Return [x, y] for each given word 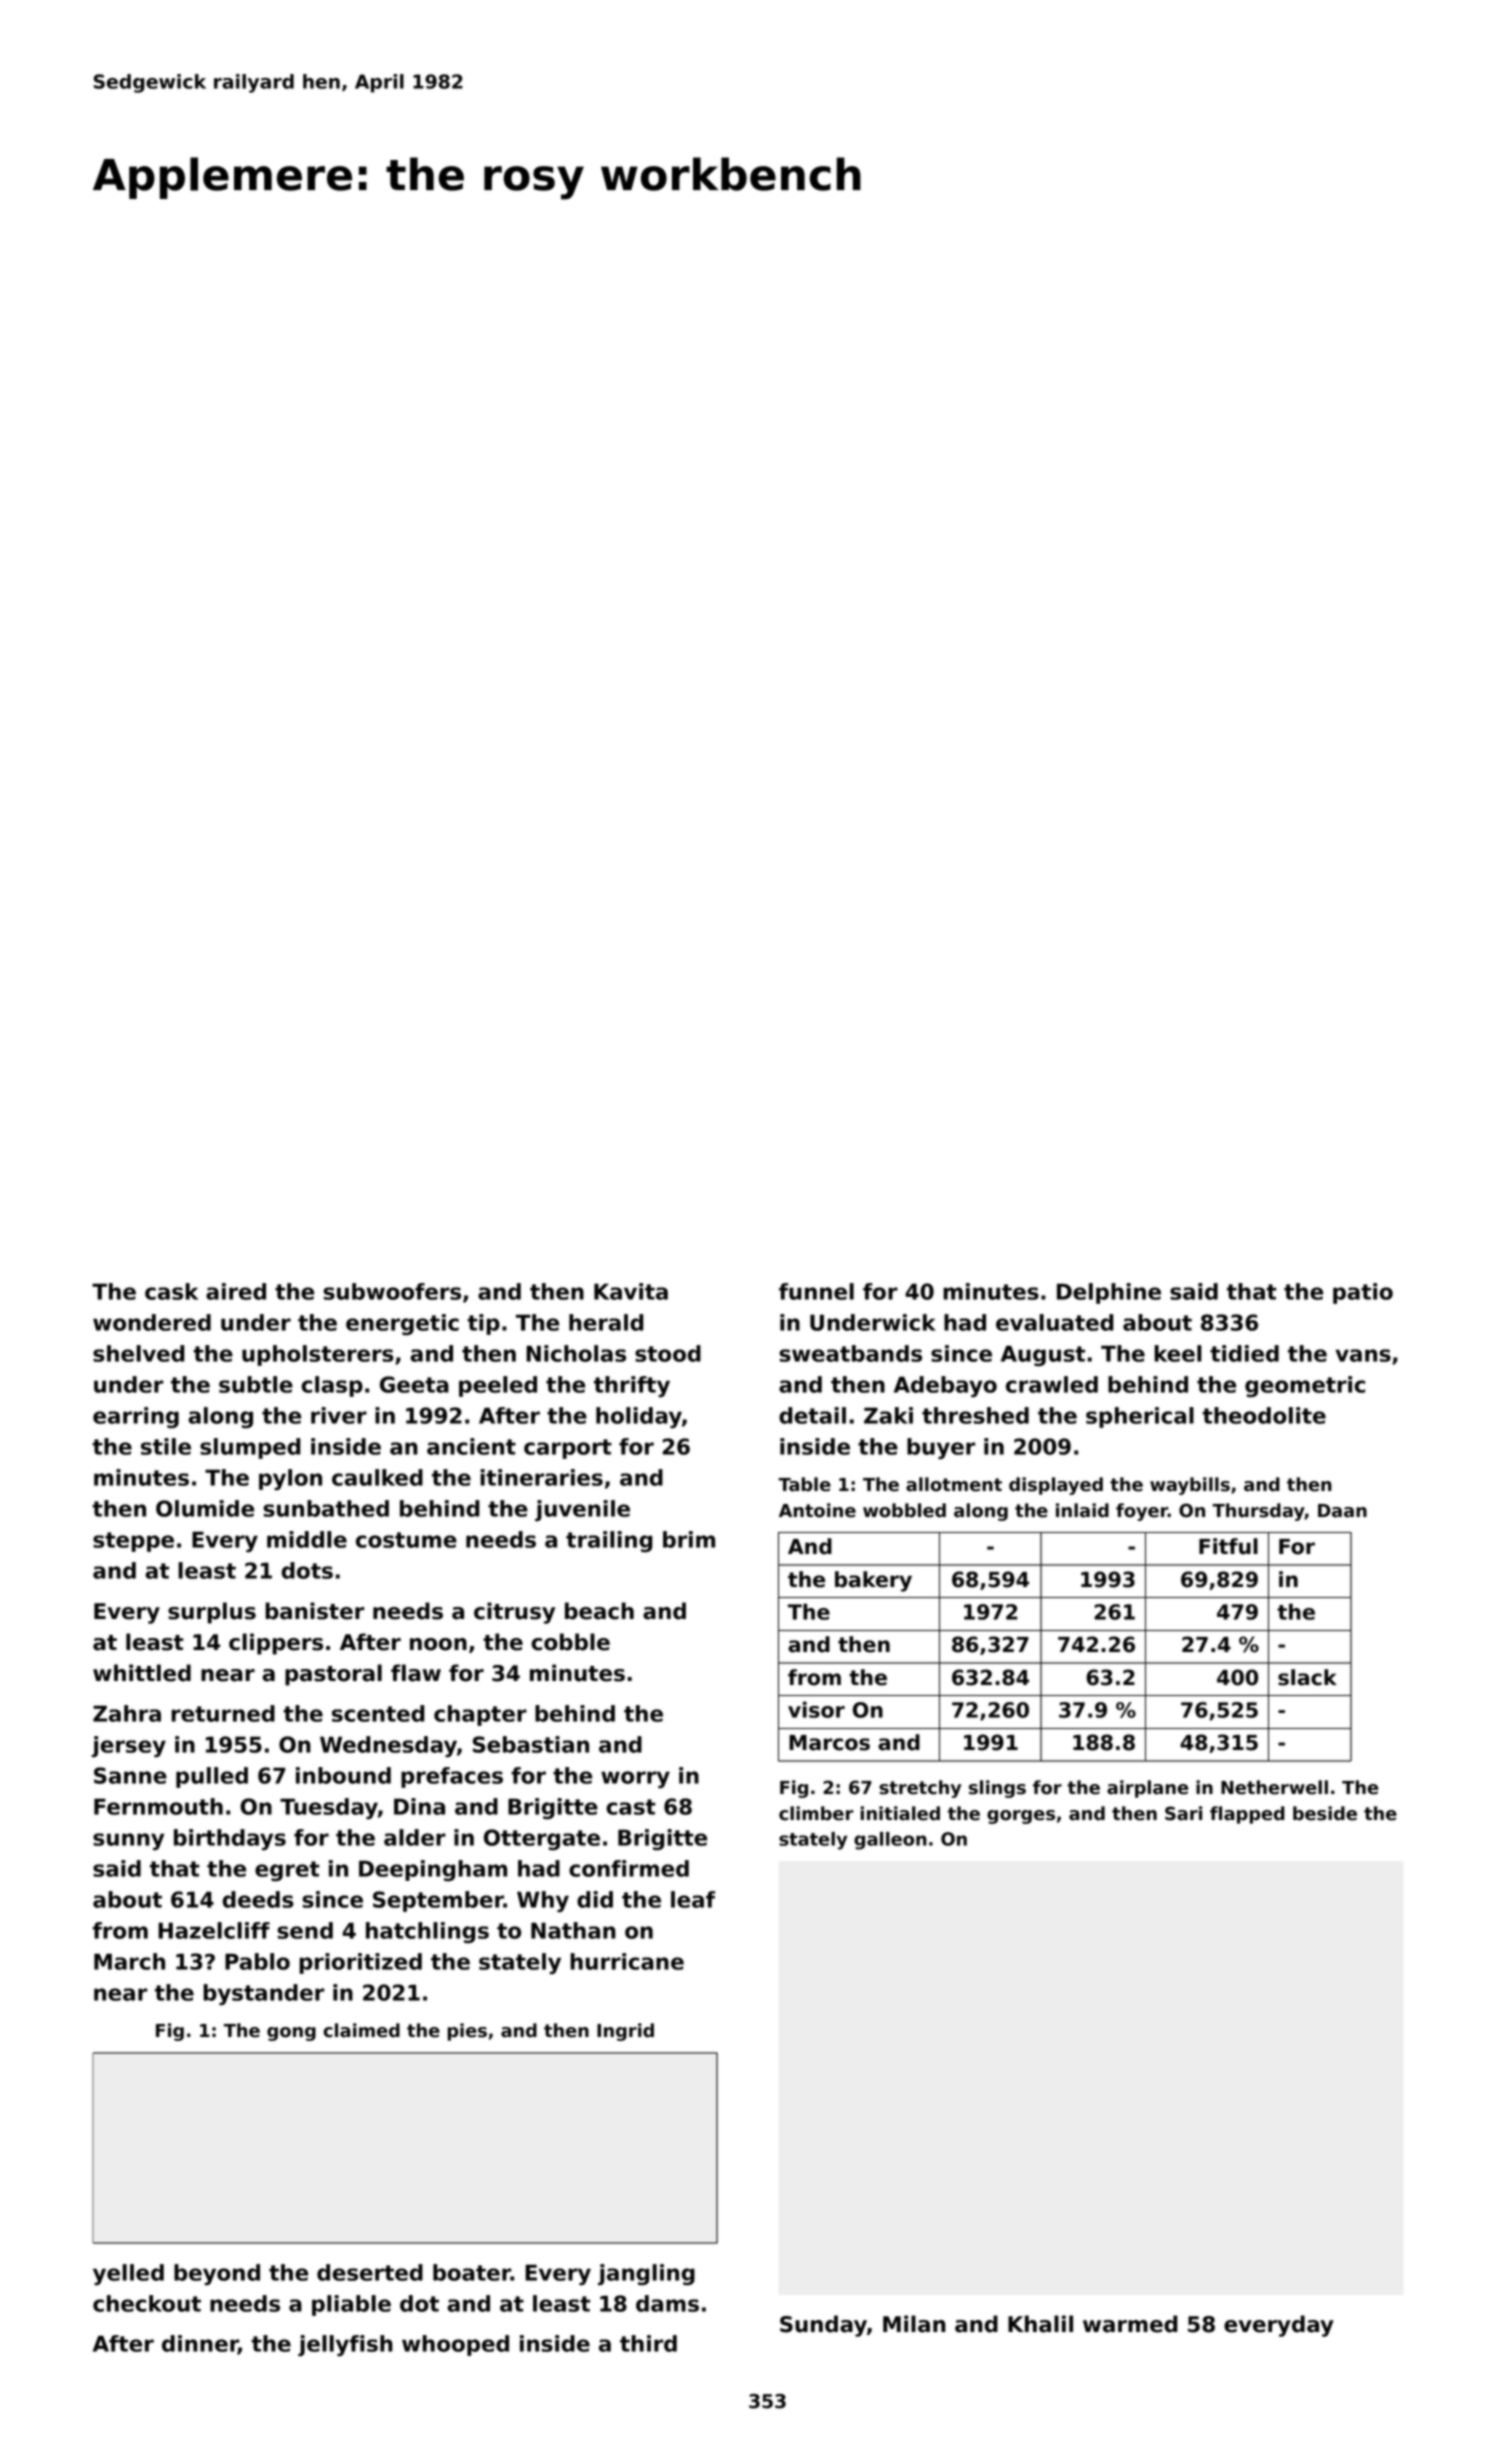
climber [816, 1813]
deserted [370, 2272]
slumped [250, 1448]
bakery [873, 1581]
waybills [1190, 1486]
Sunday [823, 2326]
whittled [142, 1673]
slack [1307, 1677]
